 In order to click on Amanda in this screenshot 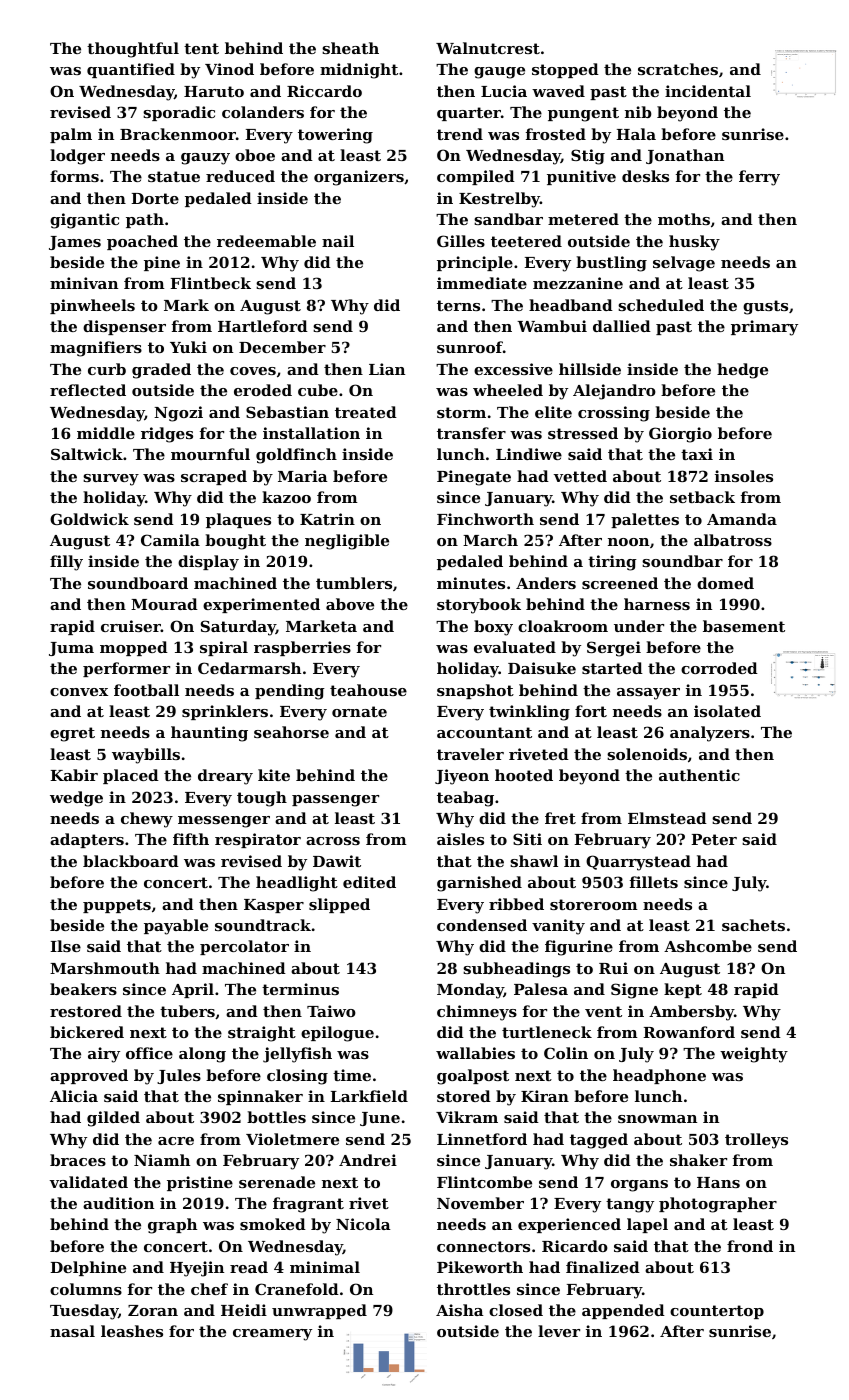, I will do `click(742, 519)`.
